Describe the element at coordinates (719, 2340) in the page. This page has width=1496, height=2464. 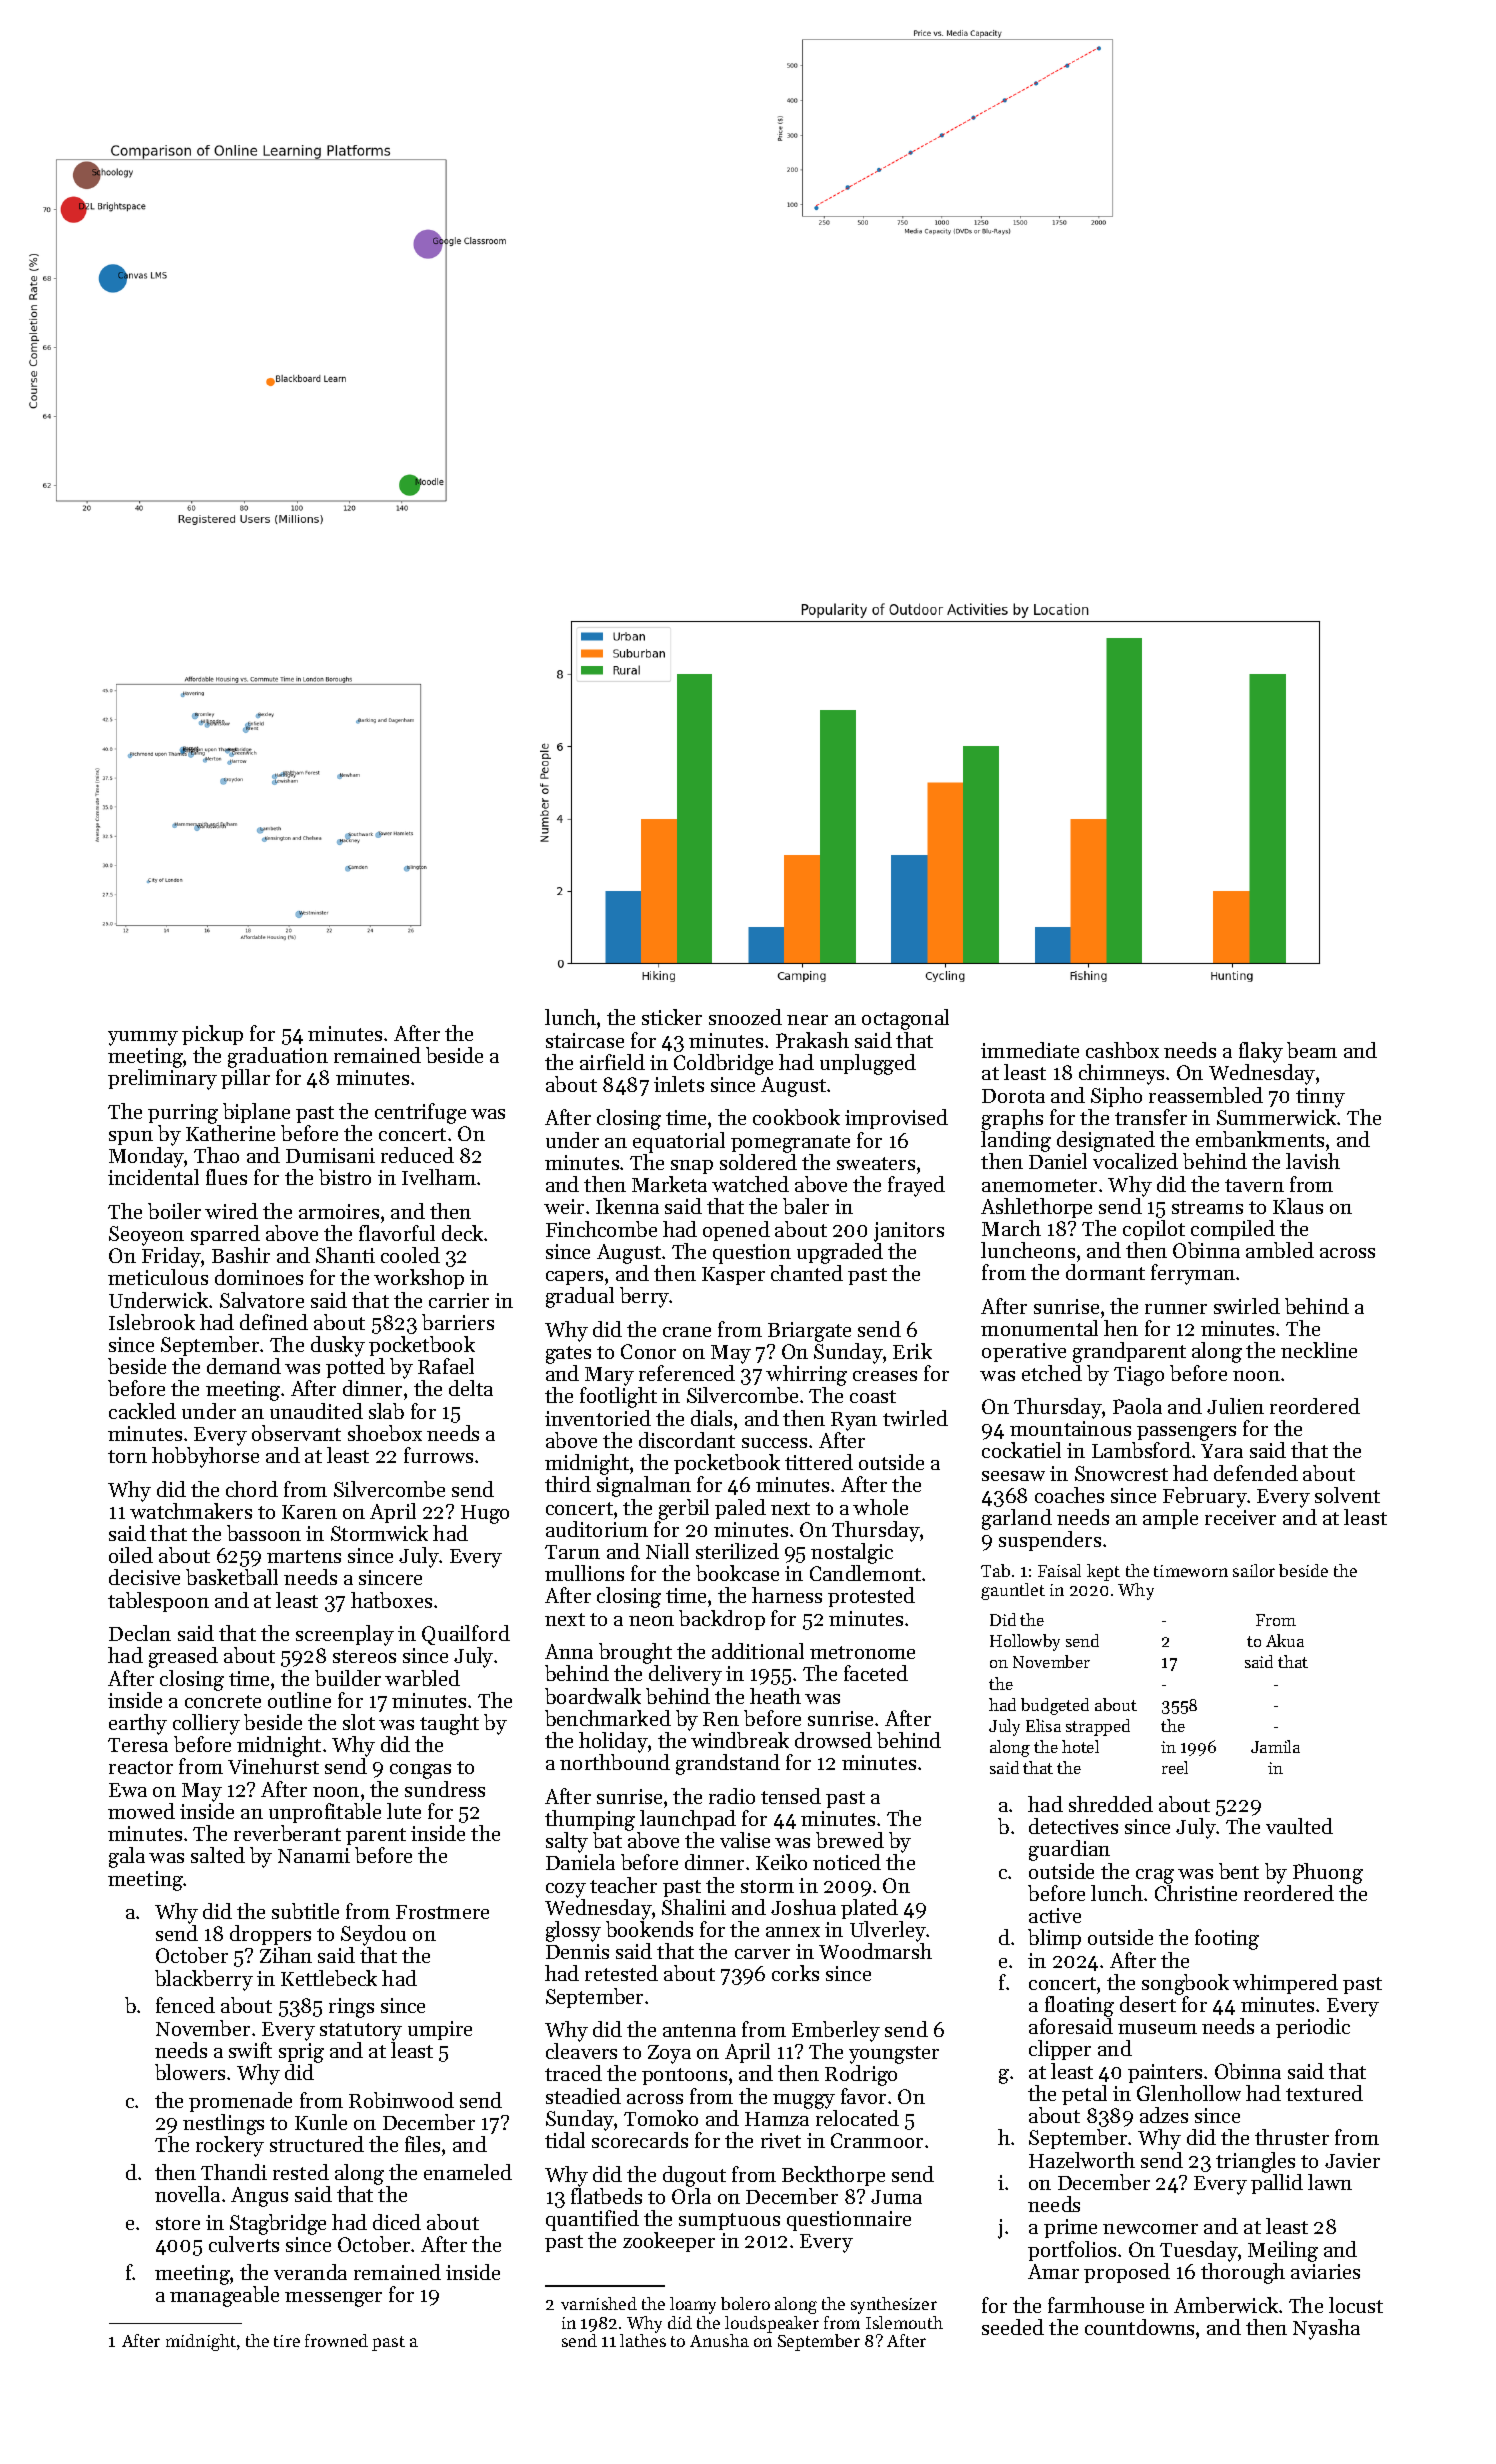
I see `Anusha` at that location.
